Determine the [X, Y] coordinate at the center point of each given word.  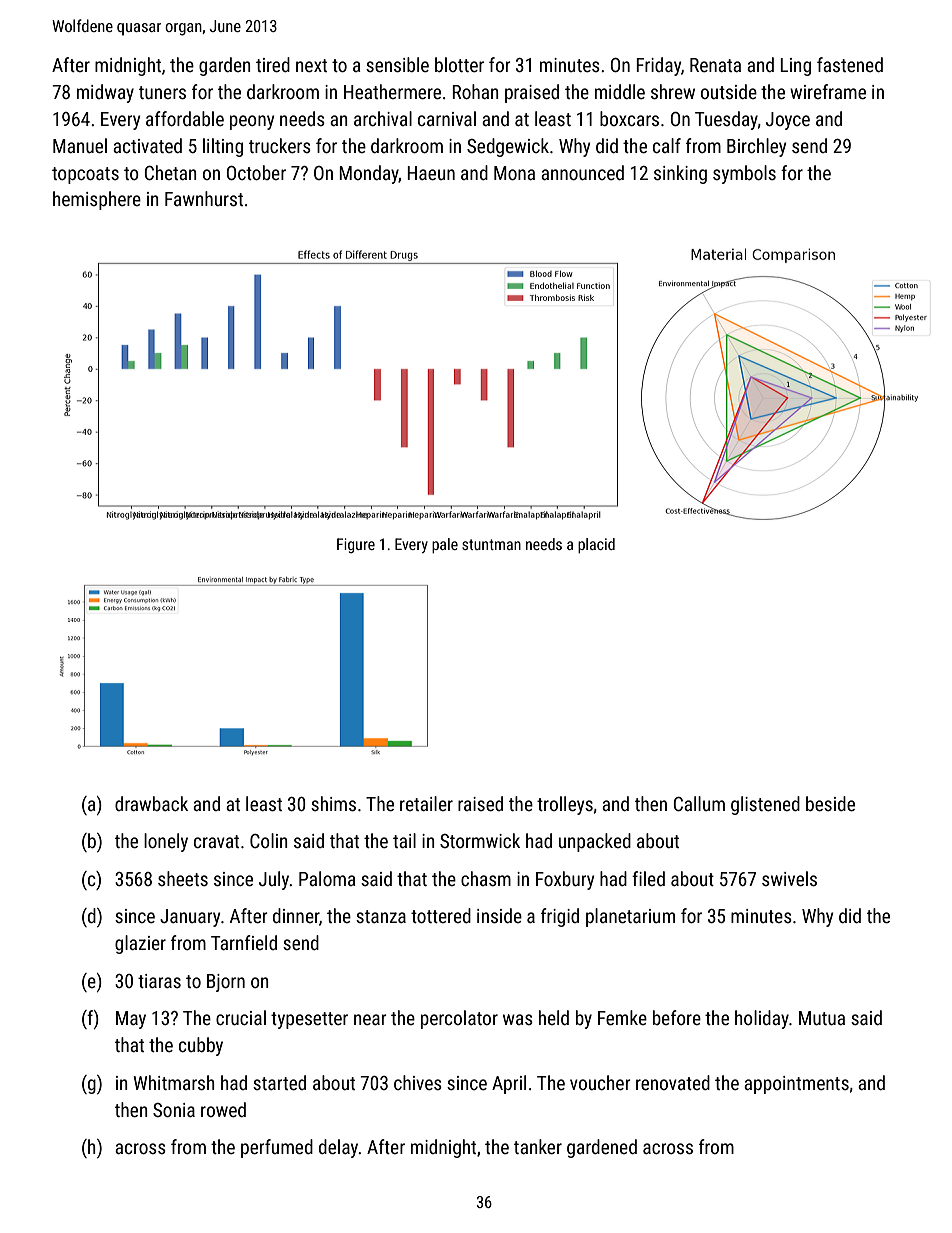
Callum [699, 803]
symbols [744, 174]
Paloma [327, 878]
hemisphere [97, 200]
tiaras [159, 981]
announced [582, 172]
